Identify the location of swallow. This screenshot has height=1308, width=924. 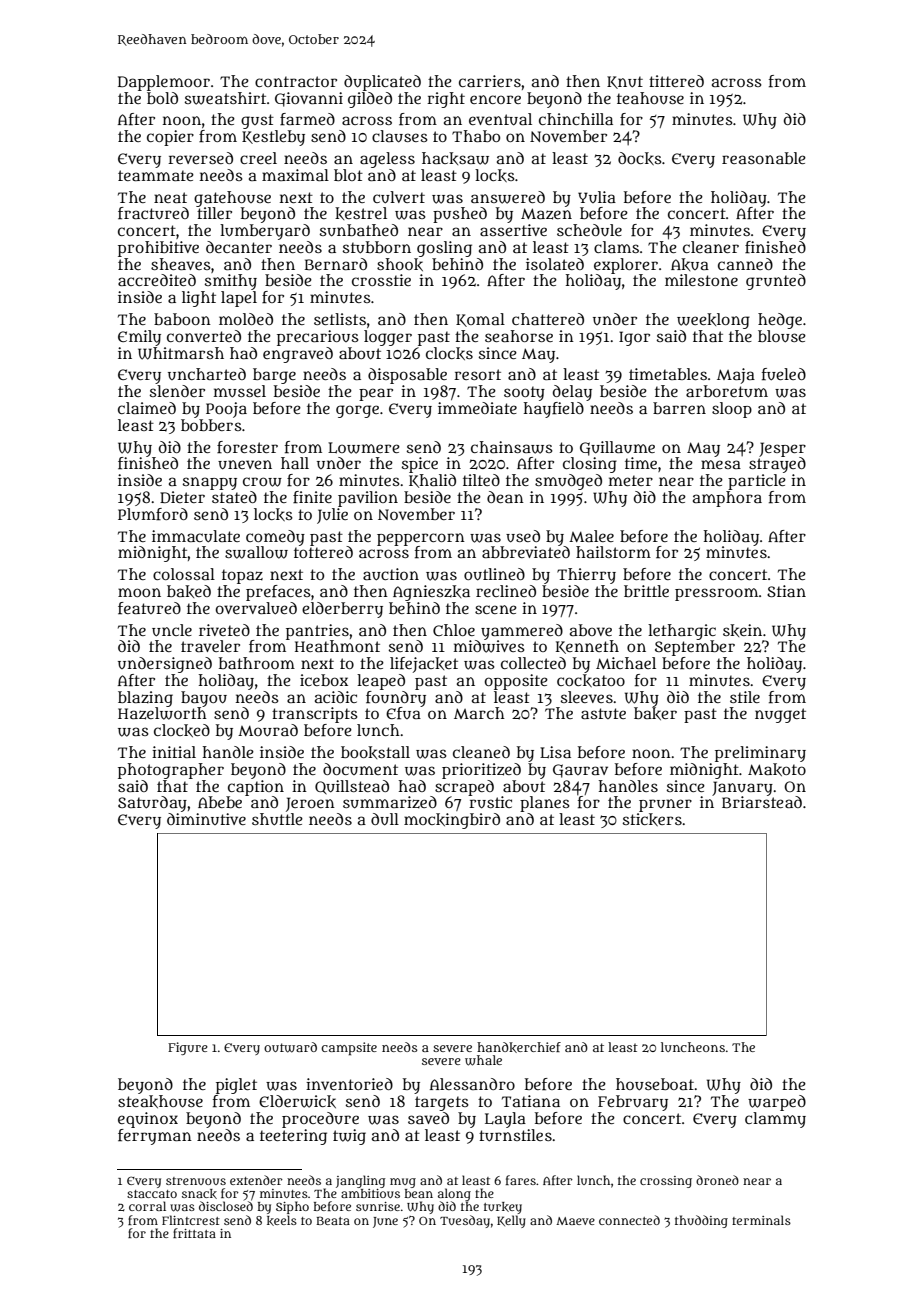
(256, 552).
